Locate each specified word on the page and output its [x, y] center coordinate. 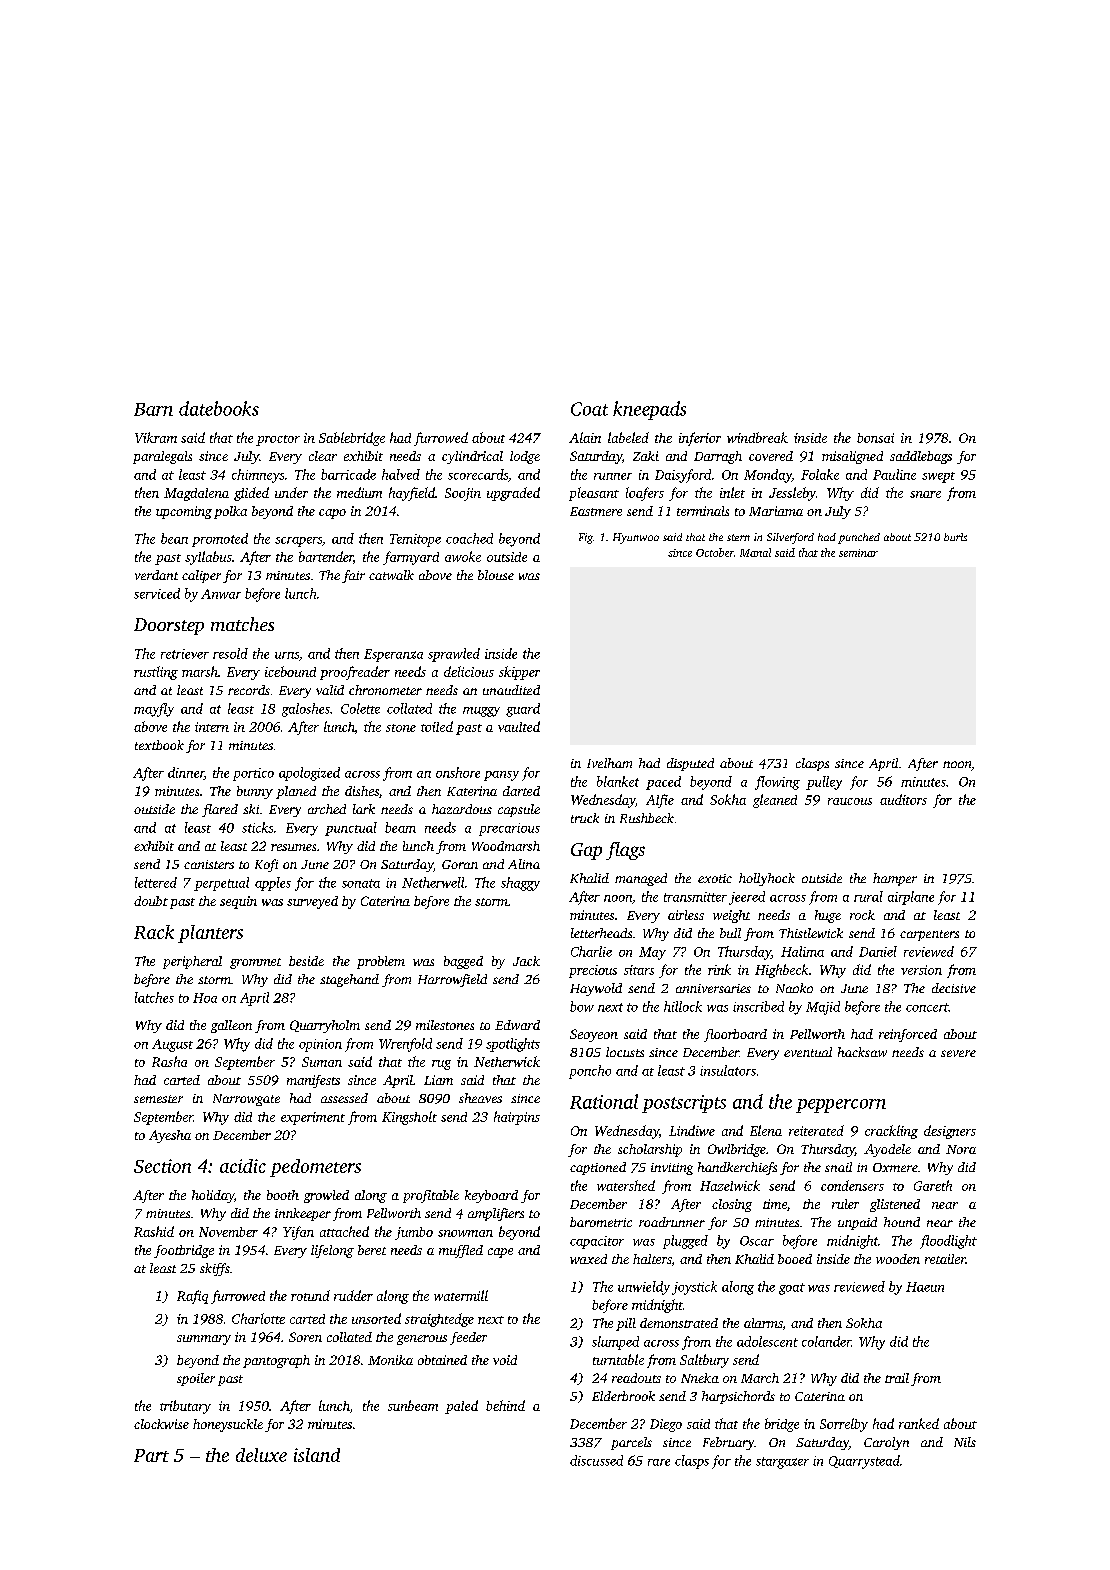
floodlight [948, 1242]
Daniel [878, 951]
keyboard [491, 1196]
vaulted [519, 726]
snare [925, 494]
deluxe [261, 1455]
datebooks [219, 408]
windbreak [757, 437]
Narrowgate [246, 1100]
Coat [589, 409]
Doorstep [169, 626]
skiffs [215, 1269]
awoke [463, 556]
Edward [517, 1025]
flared [220, 810]
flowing [777, 783]
